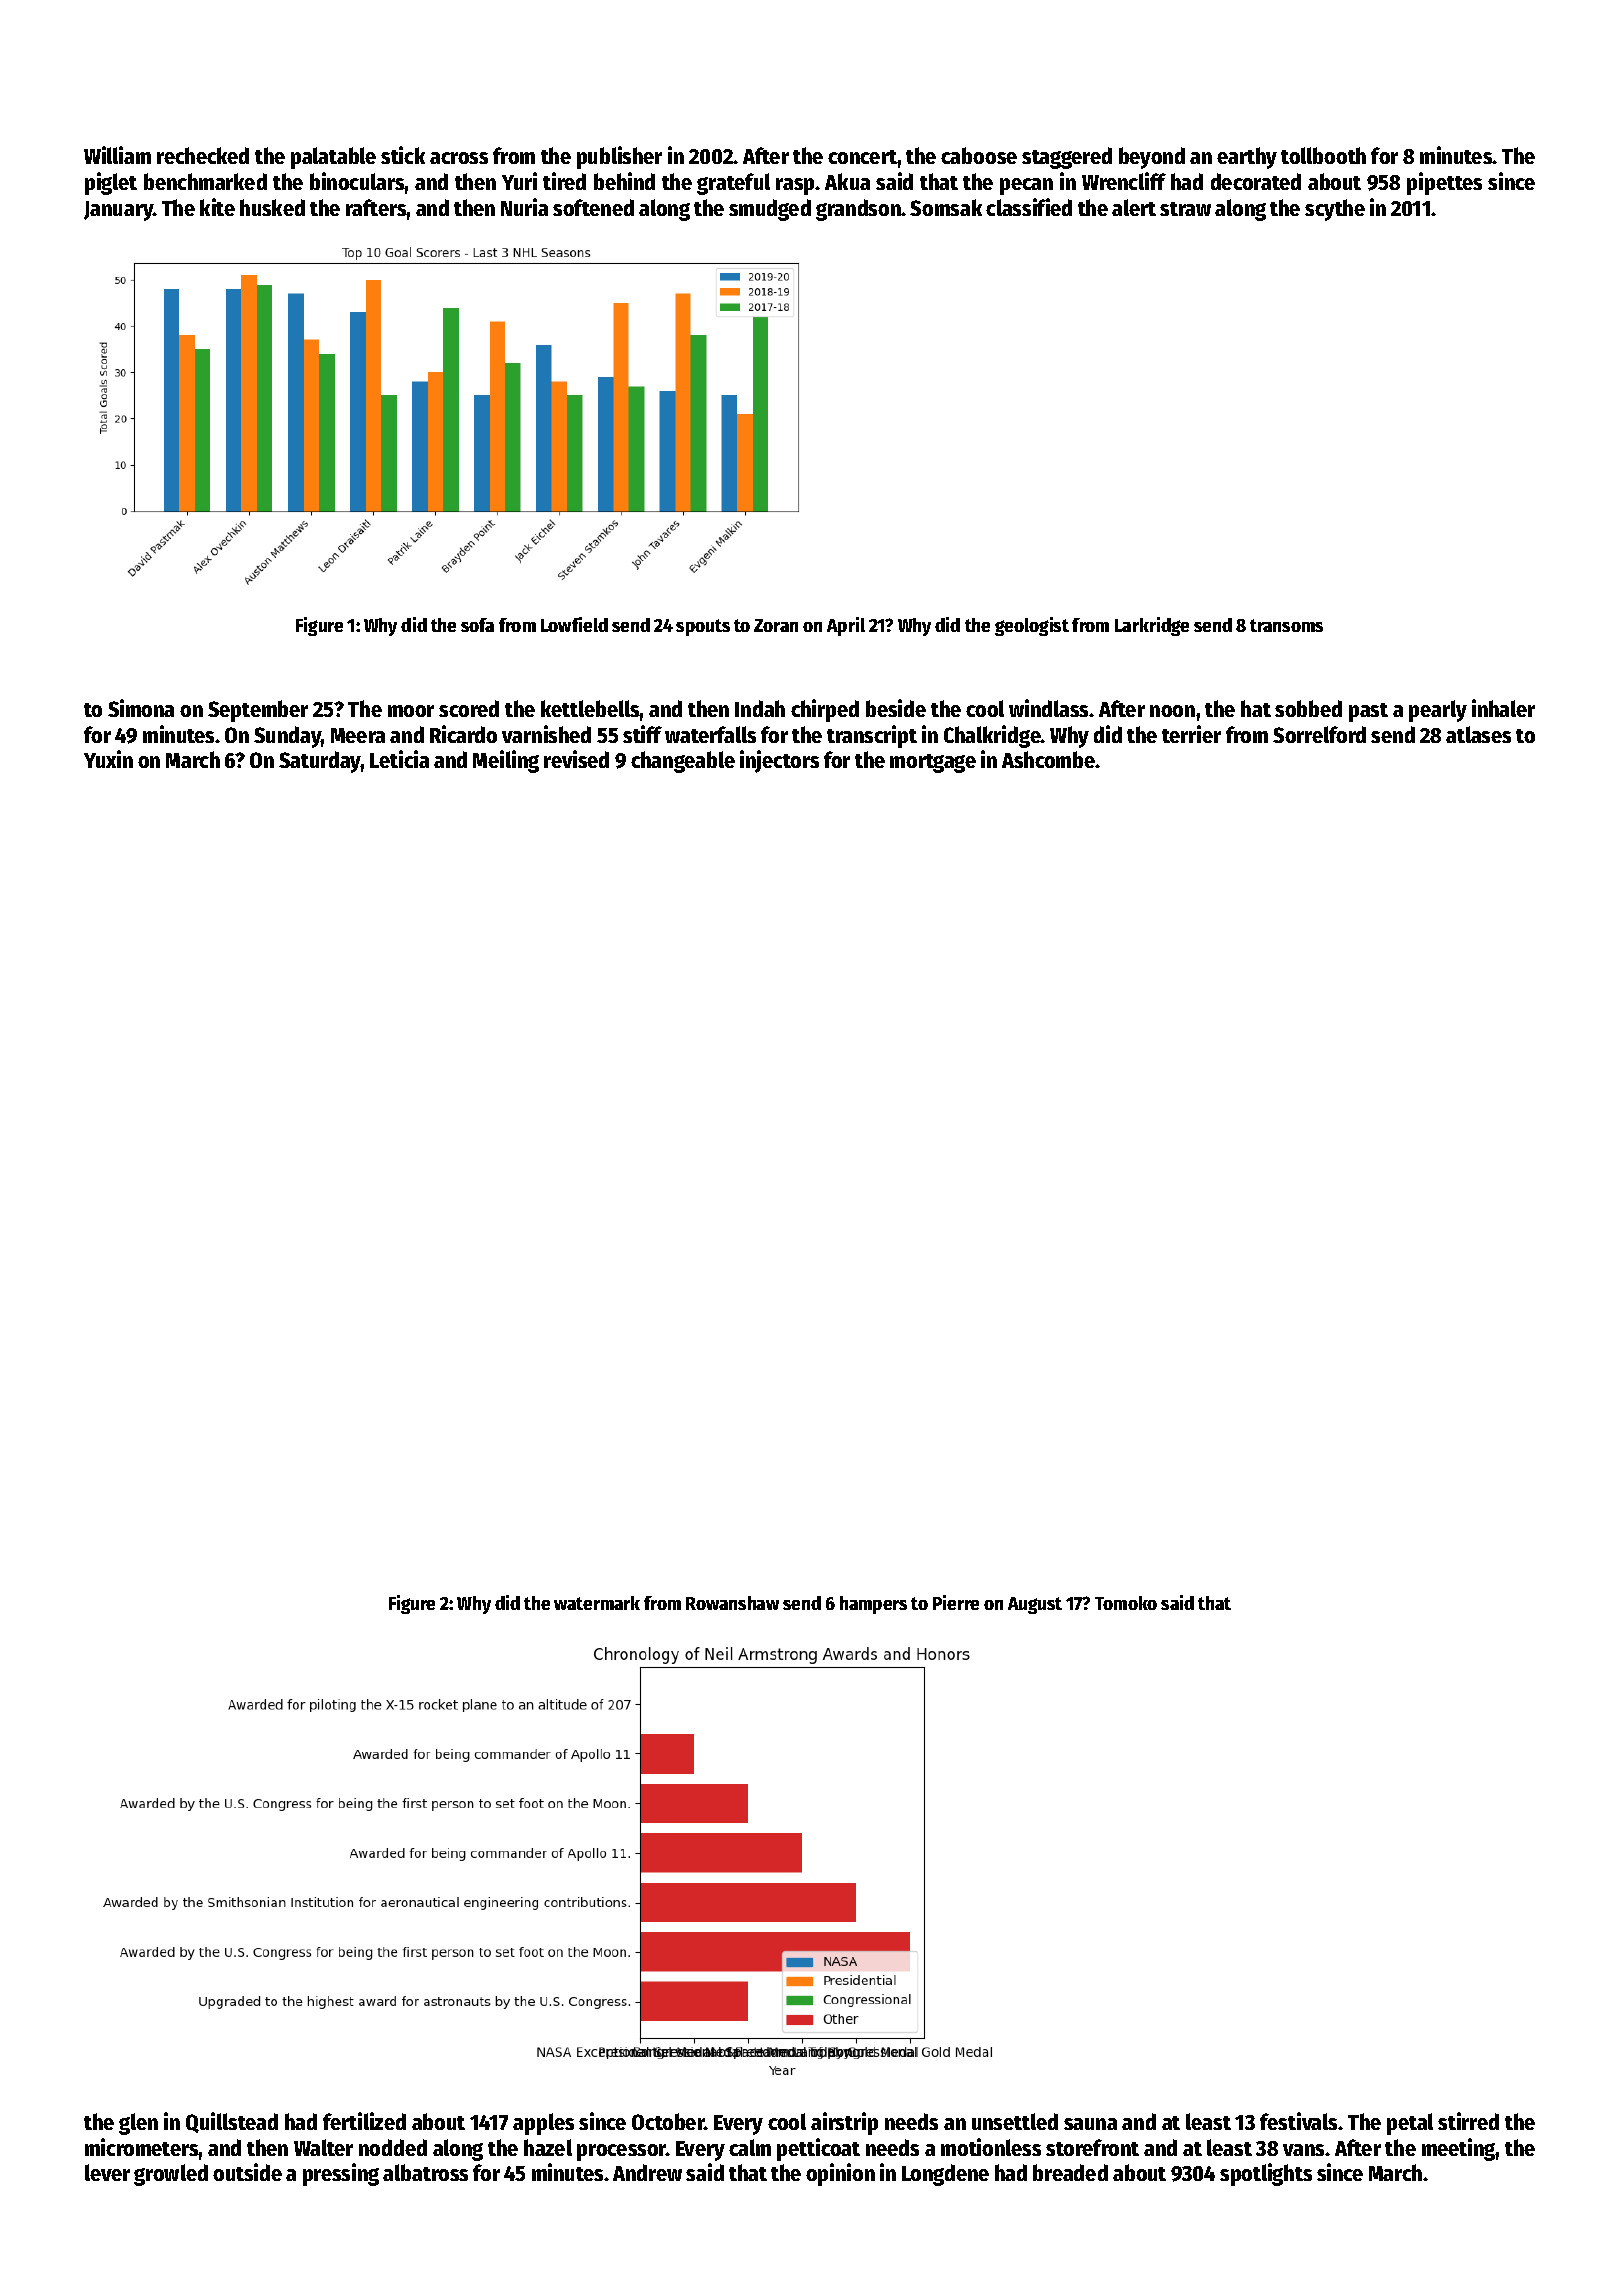  What do you see at coordinates (364, 2121) in the page?
I see `fertilized` at bounding box center [364, 2121].
